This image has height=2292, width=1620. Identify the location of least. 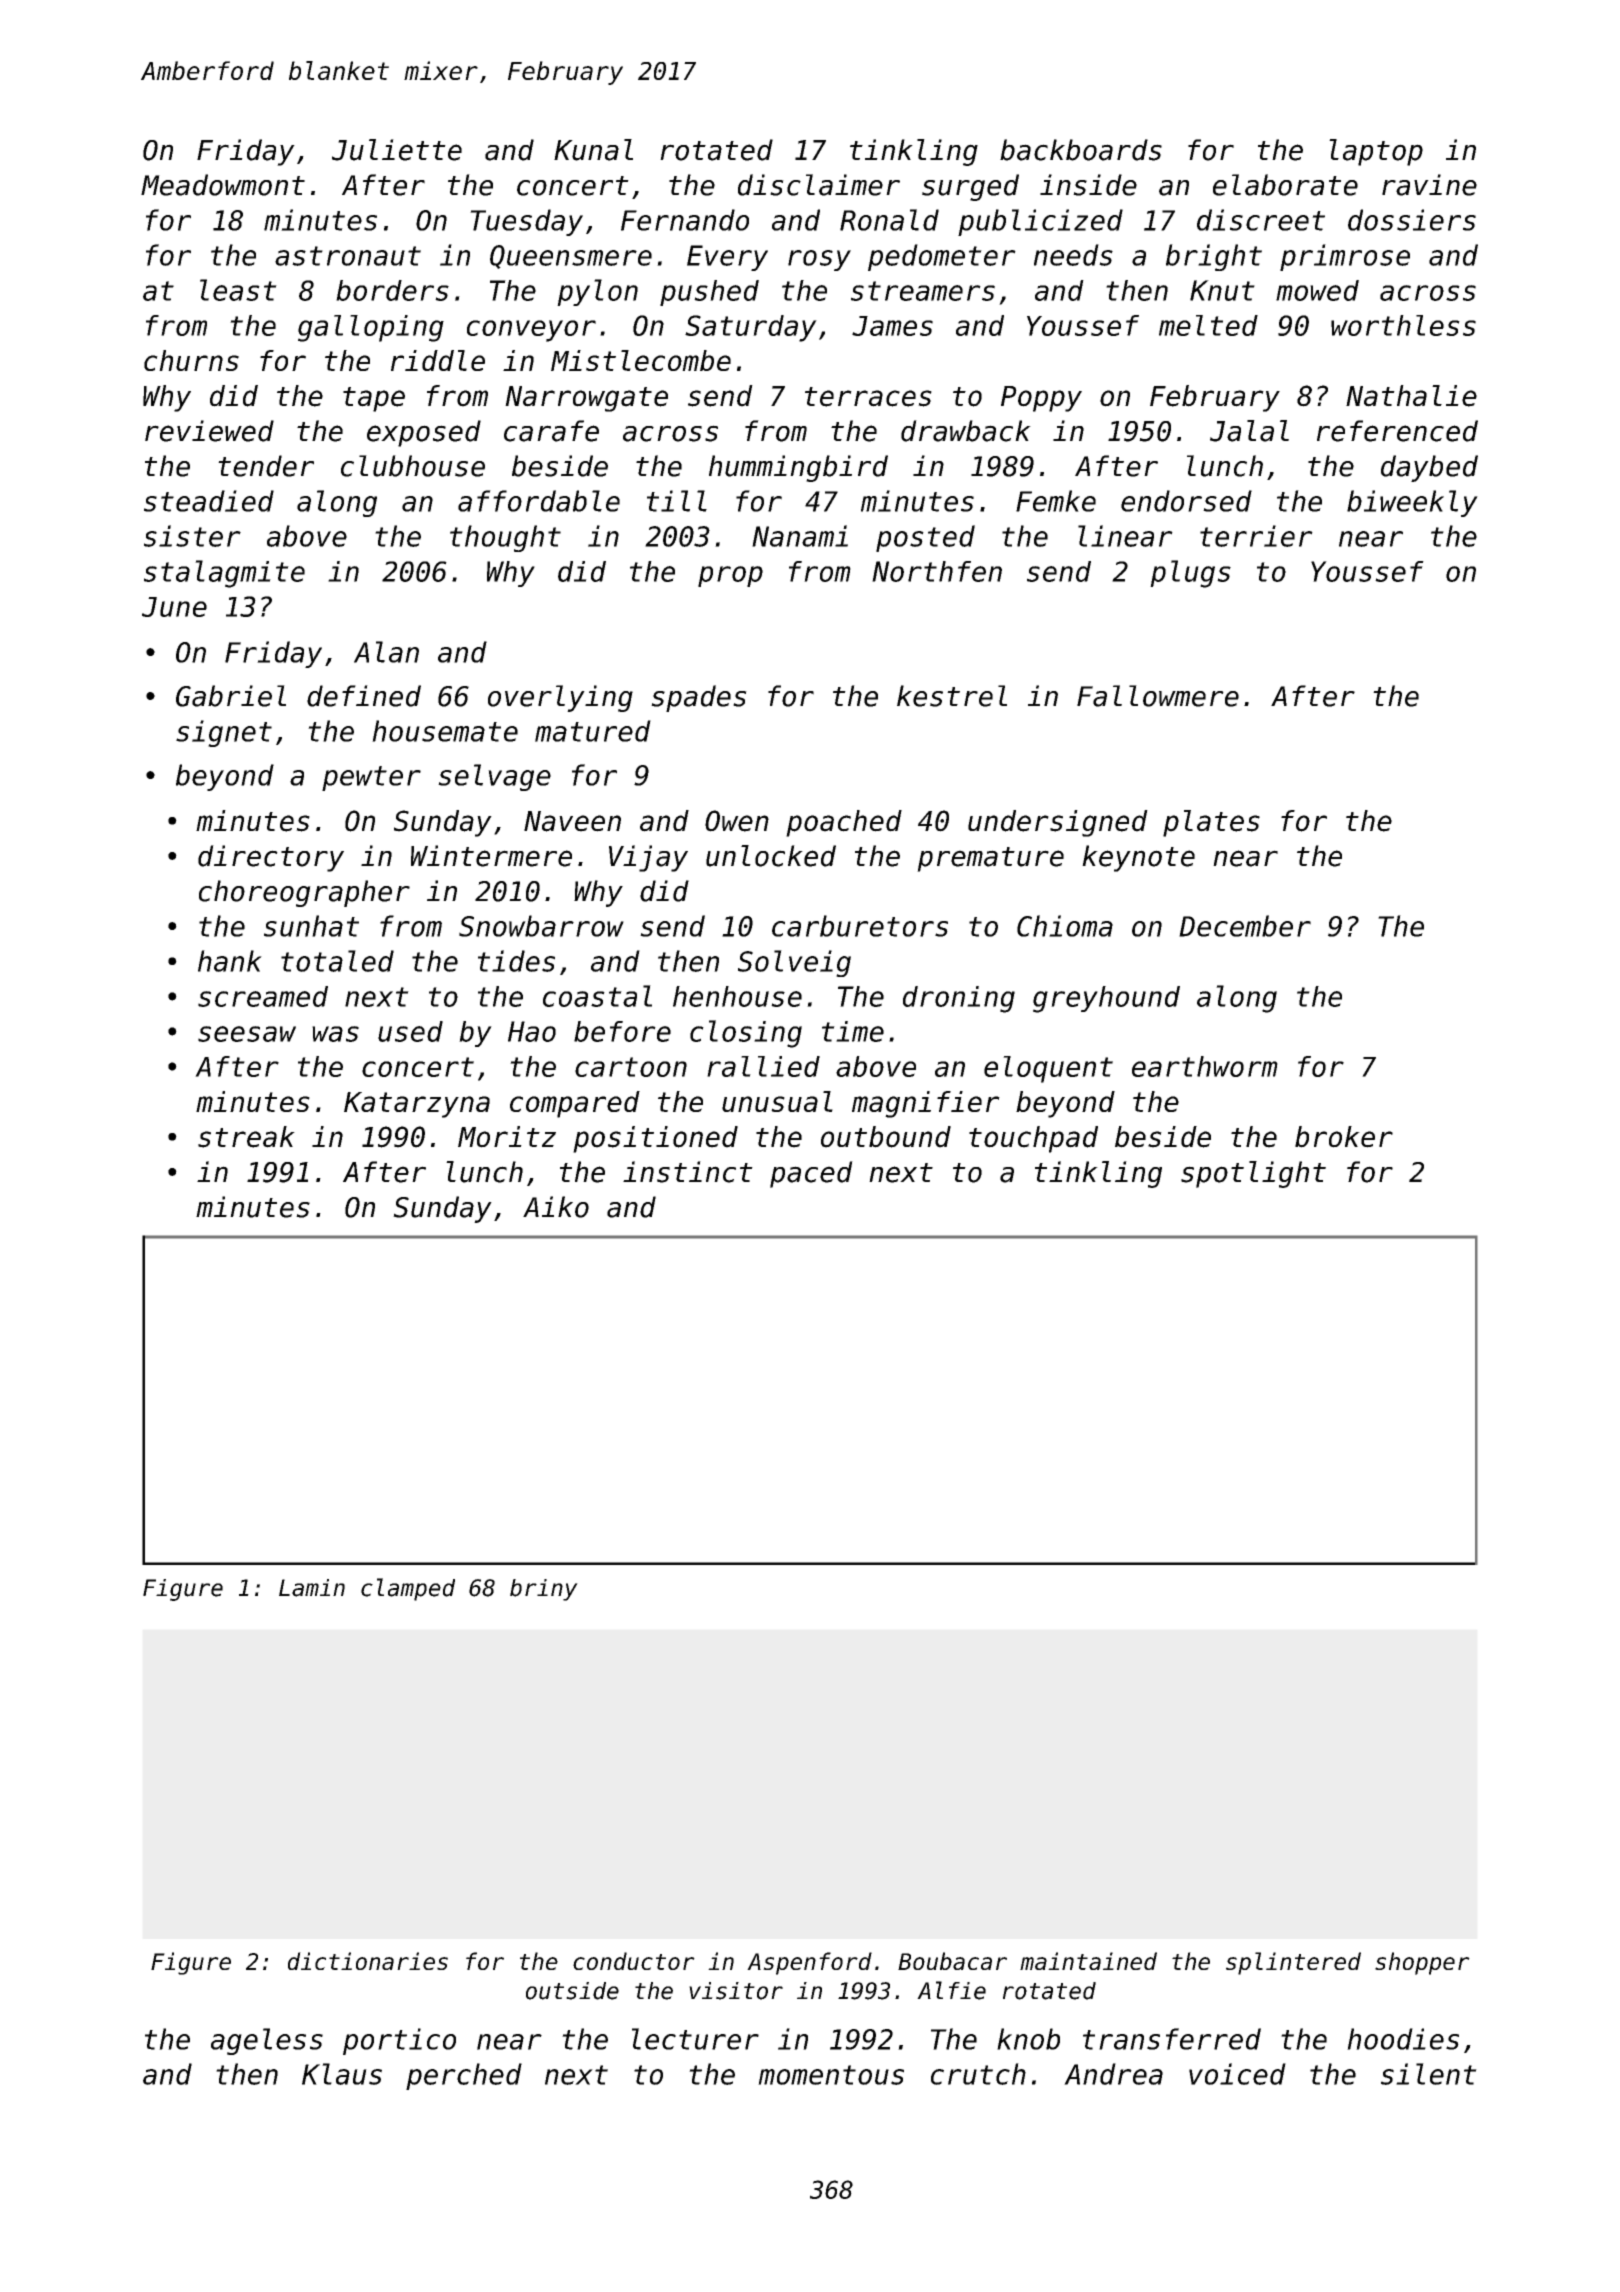
(238, 290).
